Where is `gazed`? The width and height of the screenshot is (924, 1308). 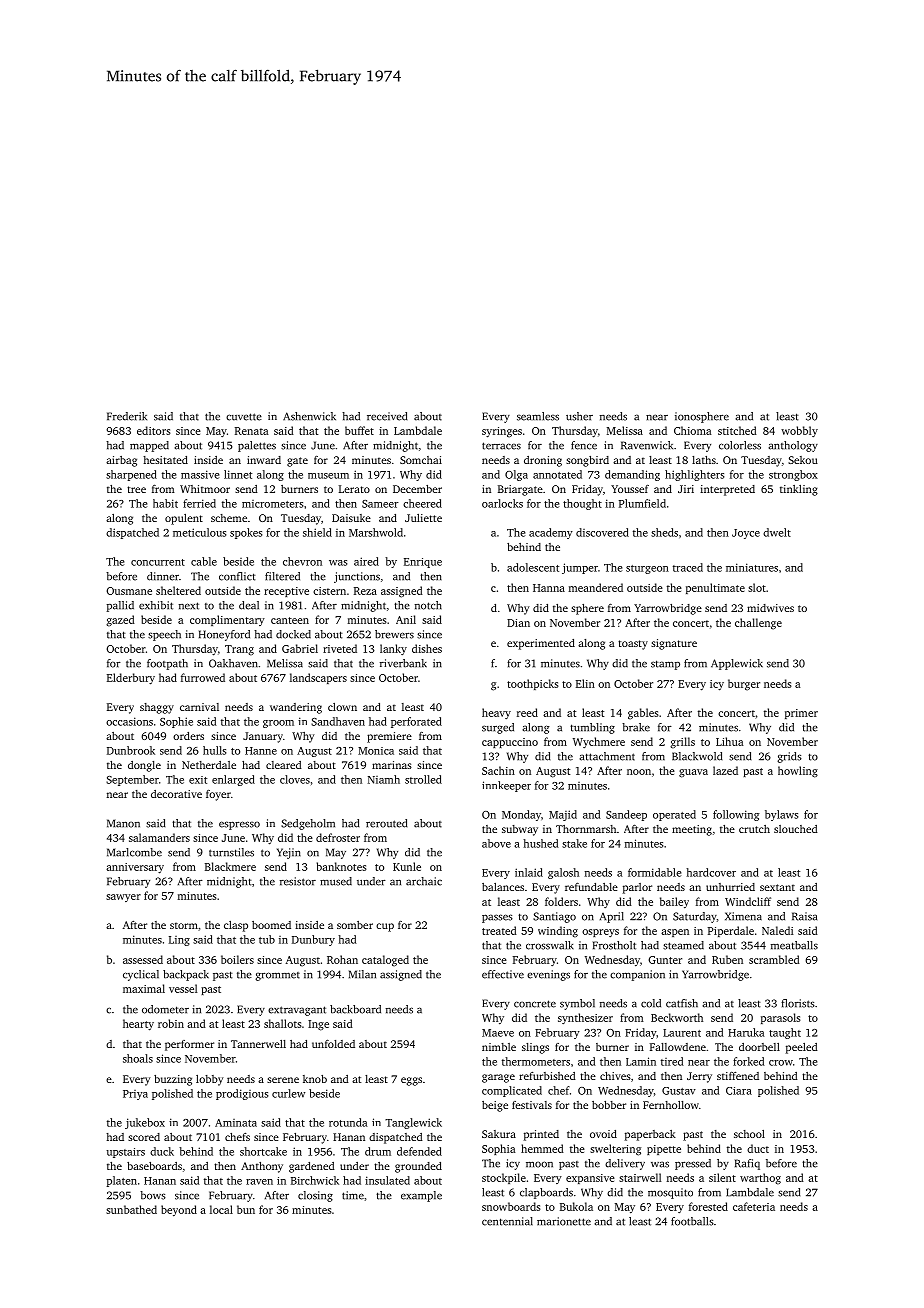 gazed is located at coordinates (120, 621).
